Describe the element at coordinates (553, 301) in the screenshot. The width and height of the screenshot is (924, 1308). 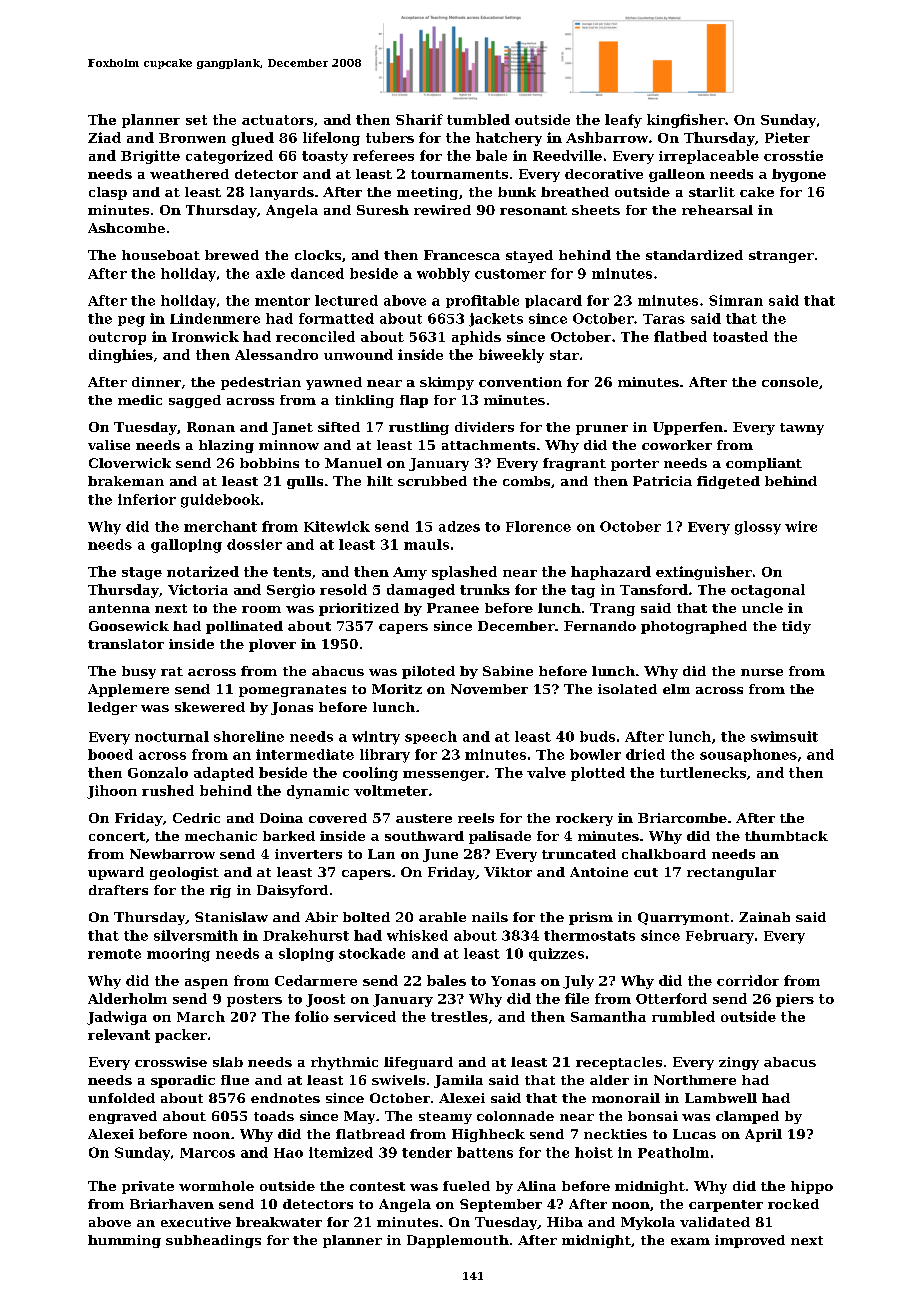
I see `placard` at that location.
